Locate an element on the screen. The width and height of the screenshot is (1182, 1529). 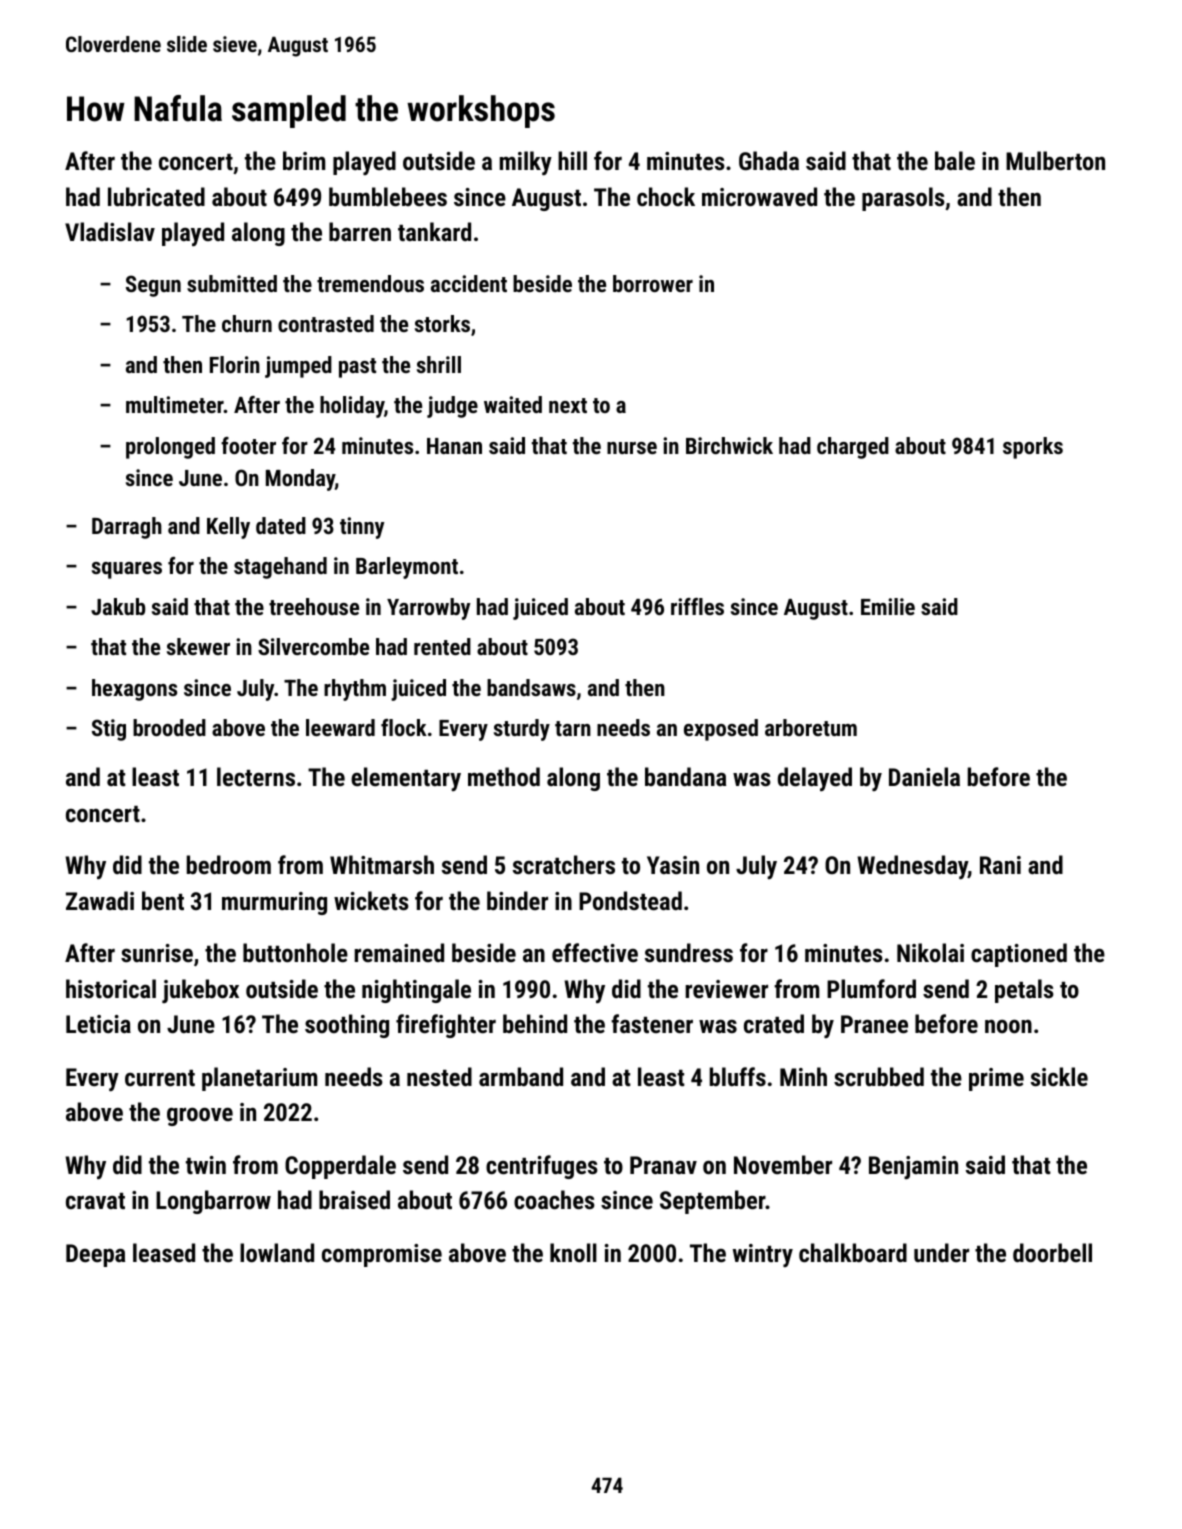
hill is located at coordinates (572, 160).
